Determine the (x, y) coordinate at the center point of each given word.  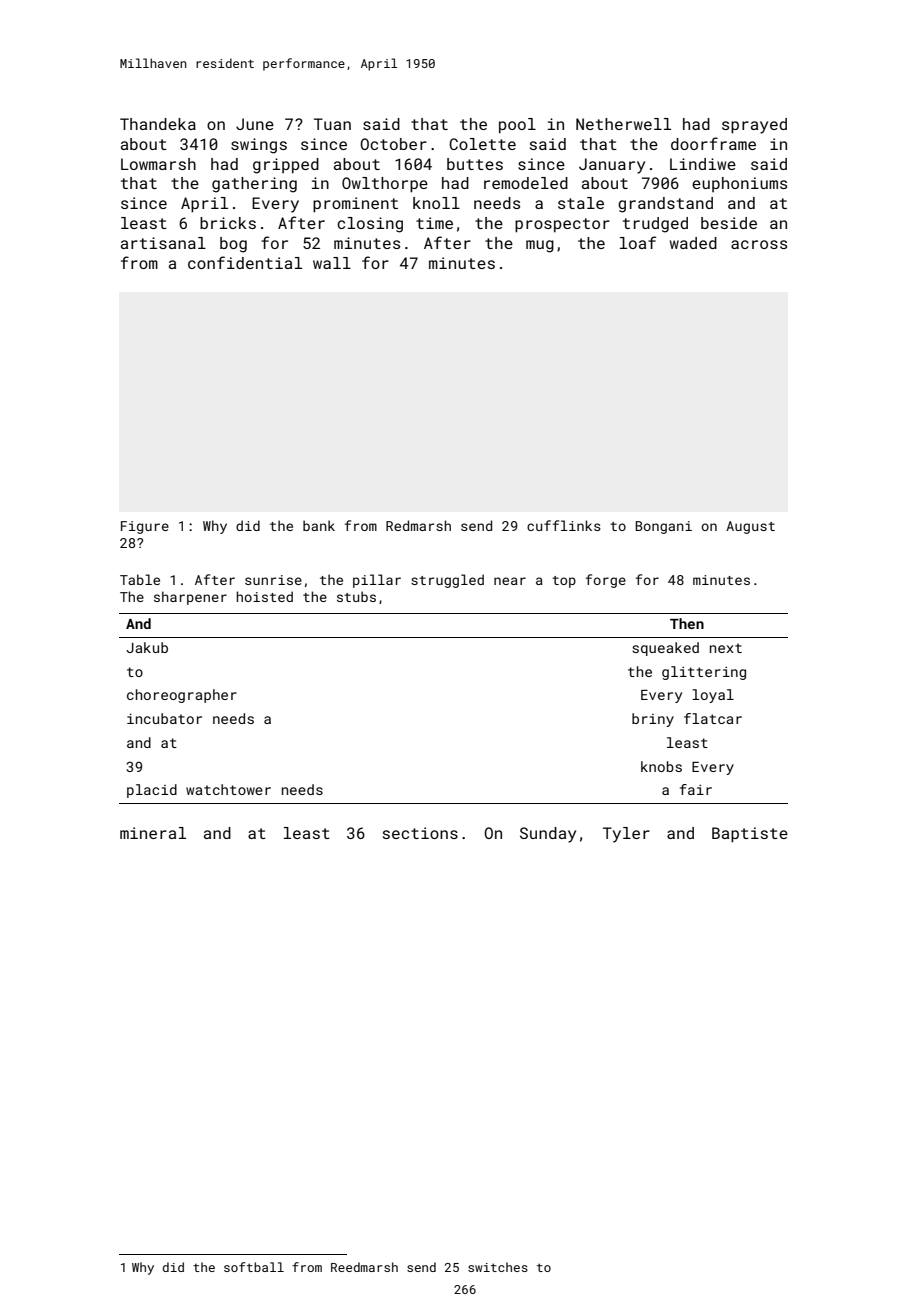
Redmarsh (418, 525)
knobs (661, 766)
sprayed (754, 126)
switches (498, 1267)
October (393, 144)
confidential (245, 262)
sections (420, 833)
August (750, 527)
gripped (286, 166)
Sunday (548, 835)
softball (254, 1267)
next (726, 648)
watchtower (228, 789)
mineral (153, 833)
